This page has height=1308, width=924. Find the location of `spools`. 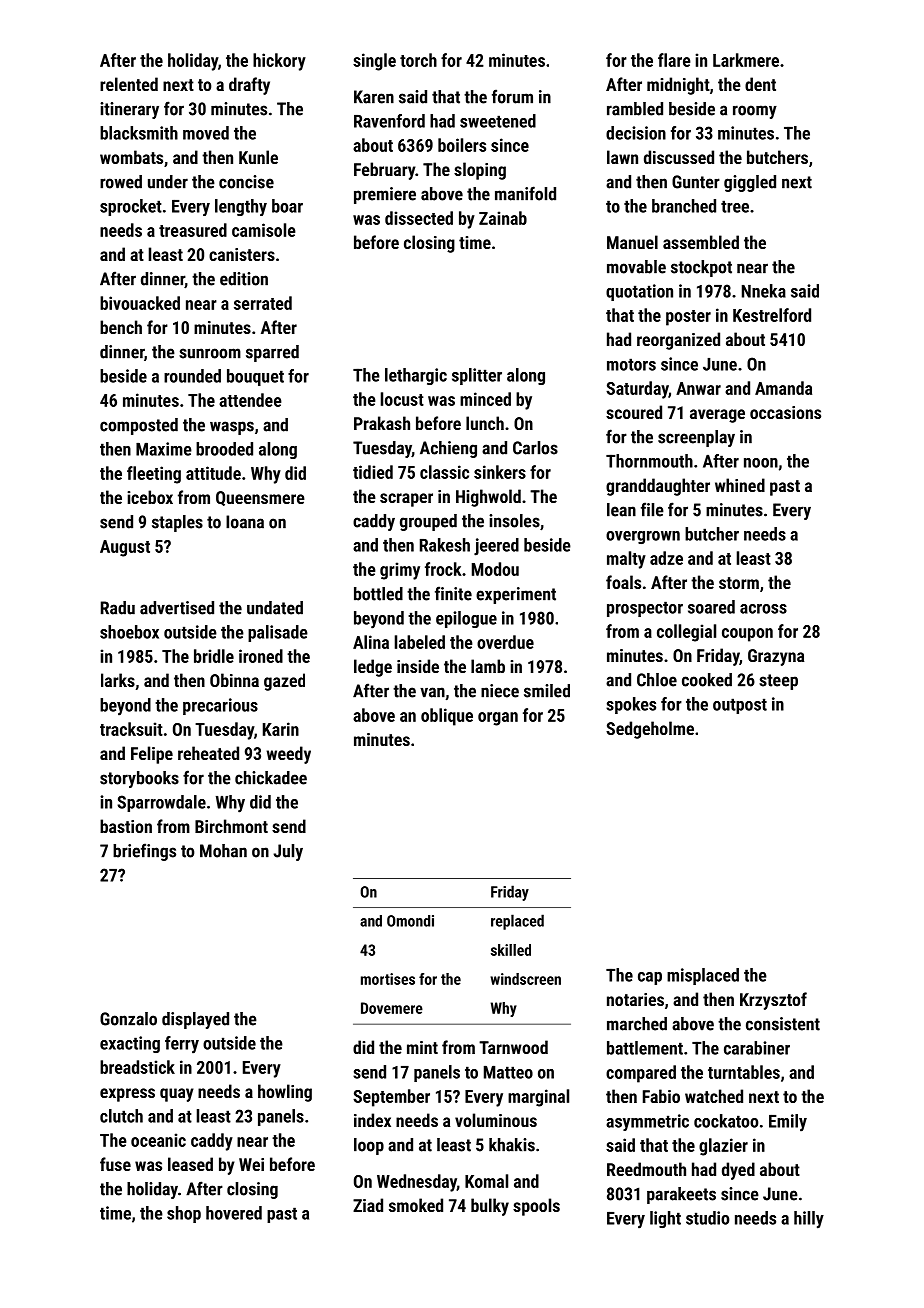

spools is located at coordinates (536, 1207).
